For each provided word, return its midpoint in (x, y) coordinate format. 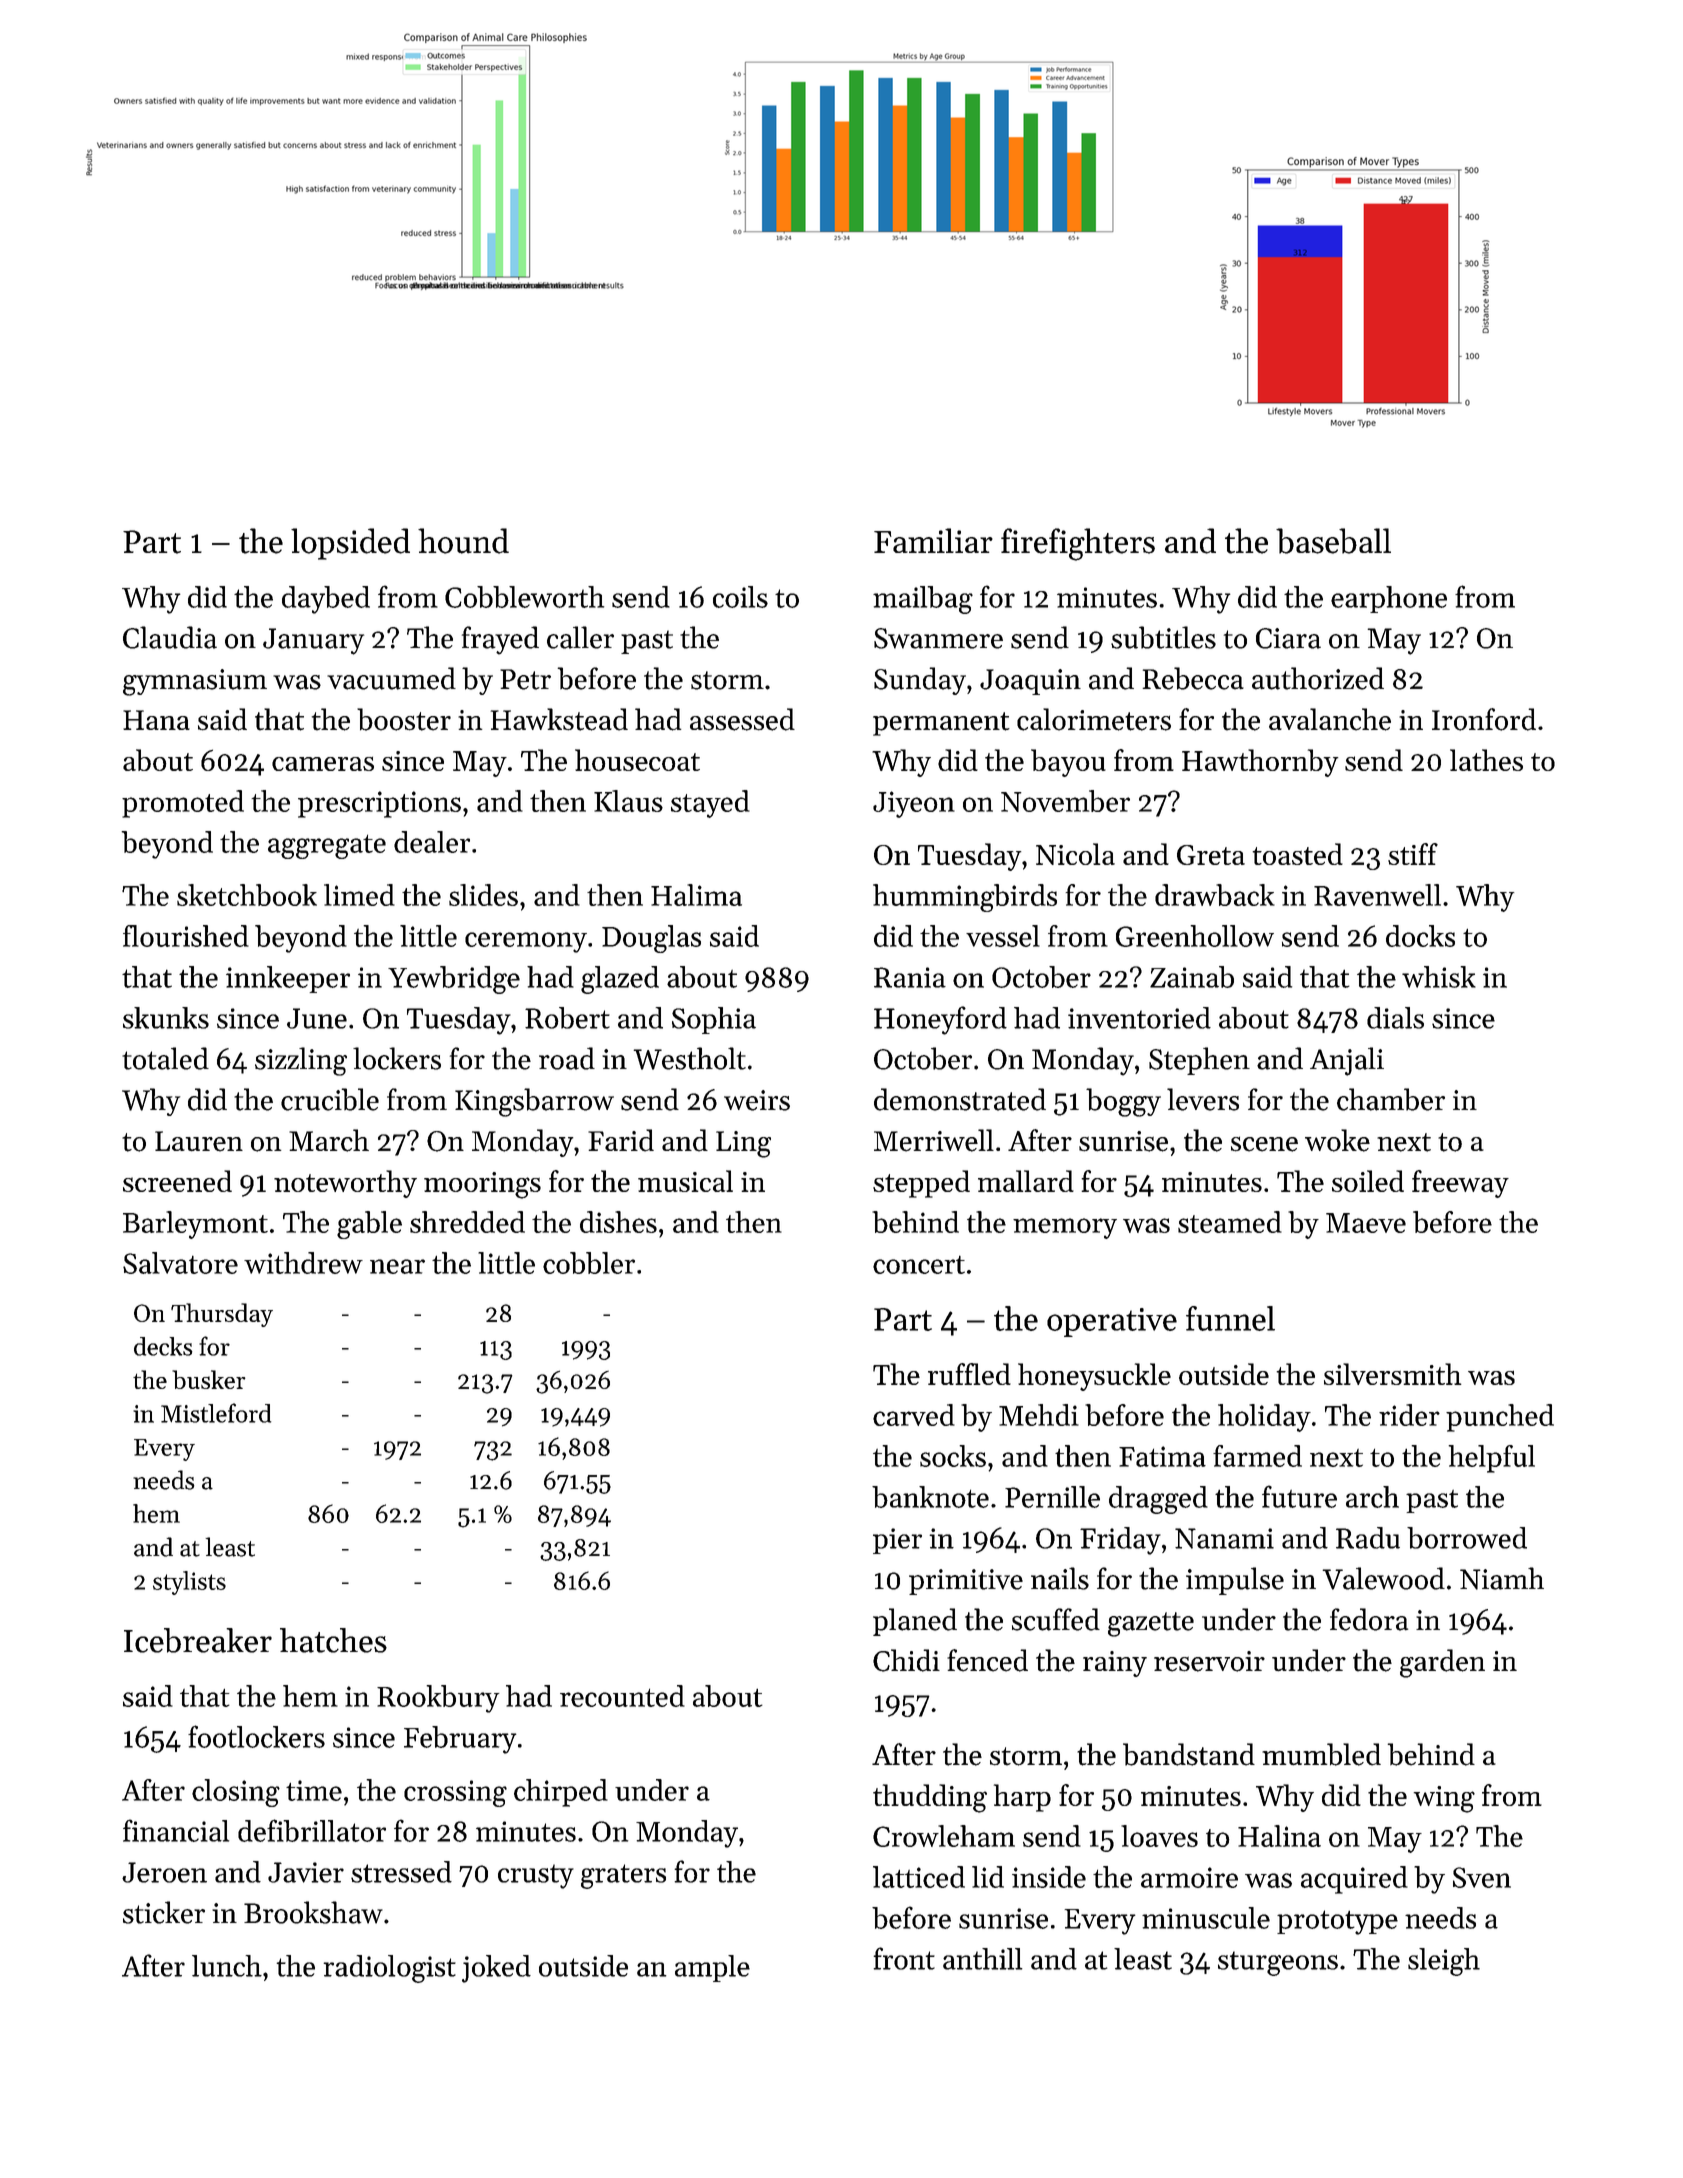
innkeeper (288, 979)
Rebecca (1193, 678)
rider (1409, 1415)
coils (740, 597)
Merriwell (934, 1140)
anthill (983, 1959)
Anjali (1347, 1061)
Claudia (170, 637)
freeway (1460, 1184)
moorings (482, 1185)
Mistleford (216, 1413)
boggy (1123, 1102)
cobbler (589, 1263)
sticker (164, 1912)
